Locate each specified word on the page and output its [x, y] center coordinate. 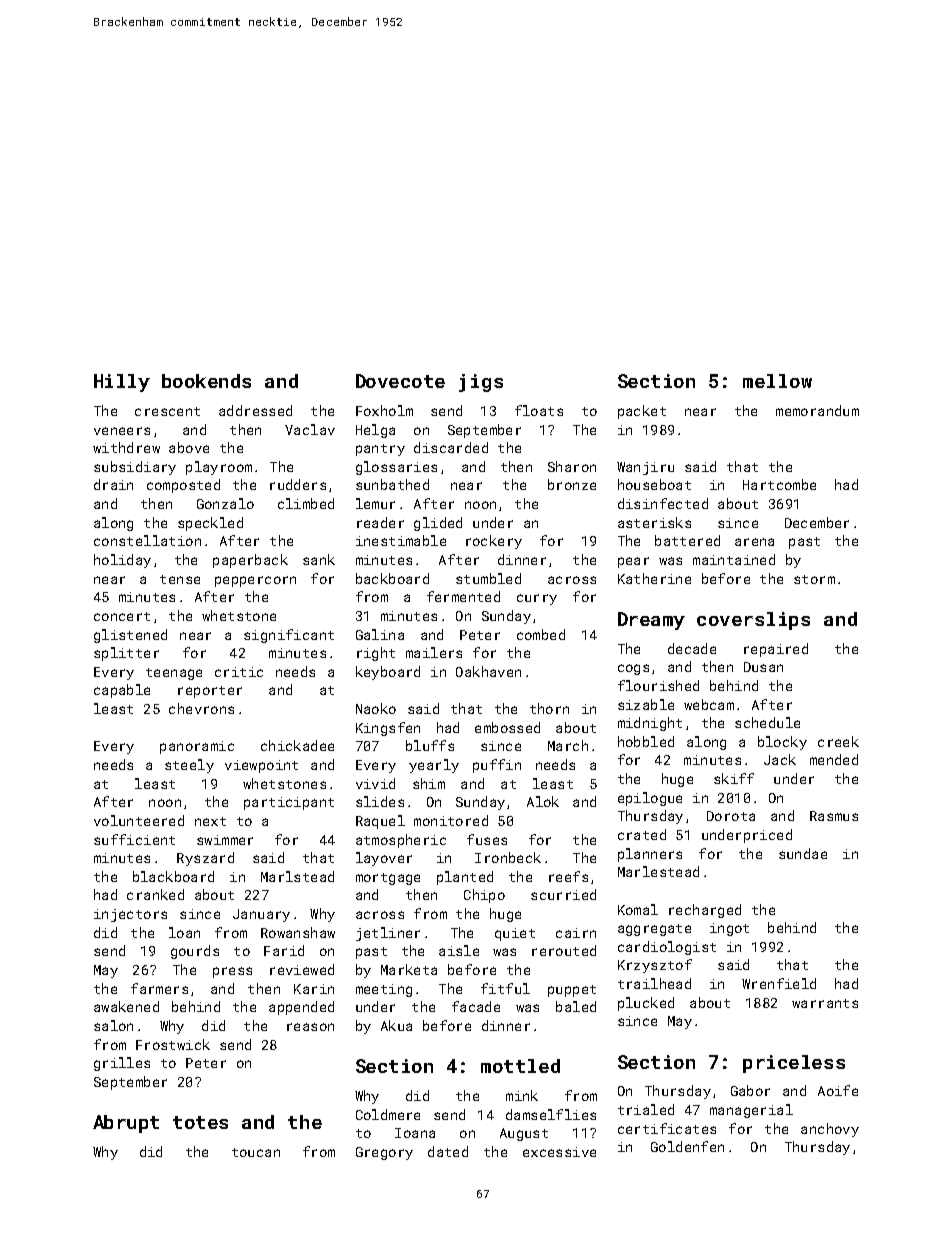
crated [642, 834]
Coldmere [388, 1114]
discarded [451, 447]
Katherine [654, 578]
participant [289, 803]
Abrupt [126, 1124]
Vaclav [310, 429]
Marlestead [658, 871]
